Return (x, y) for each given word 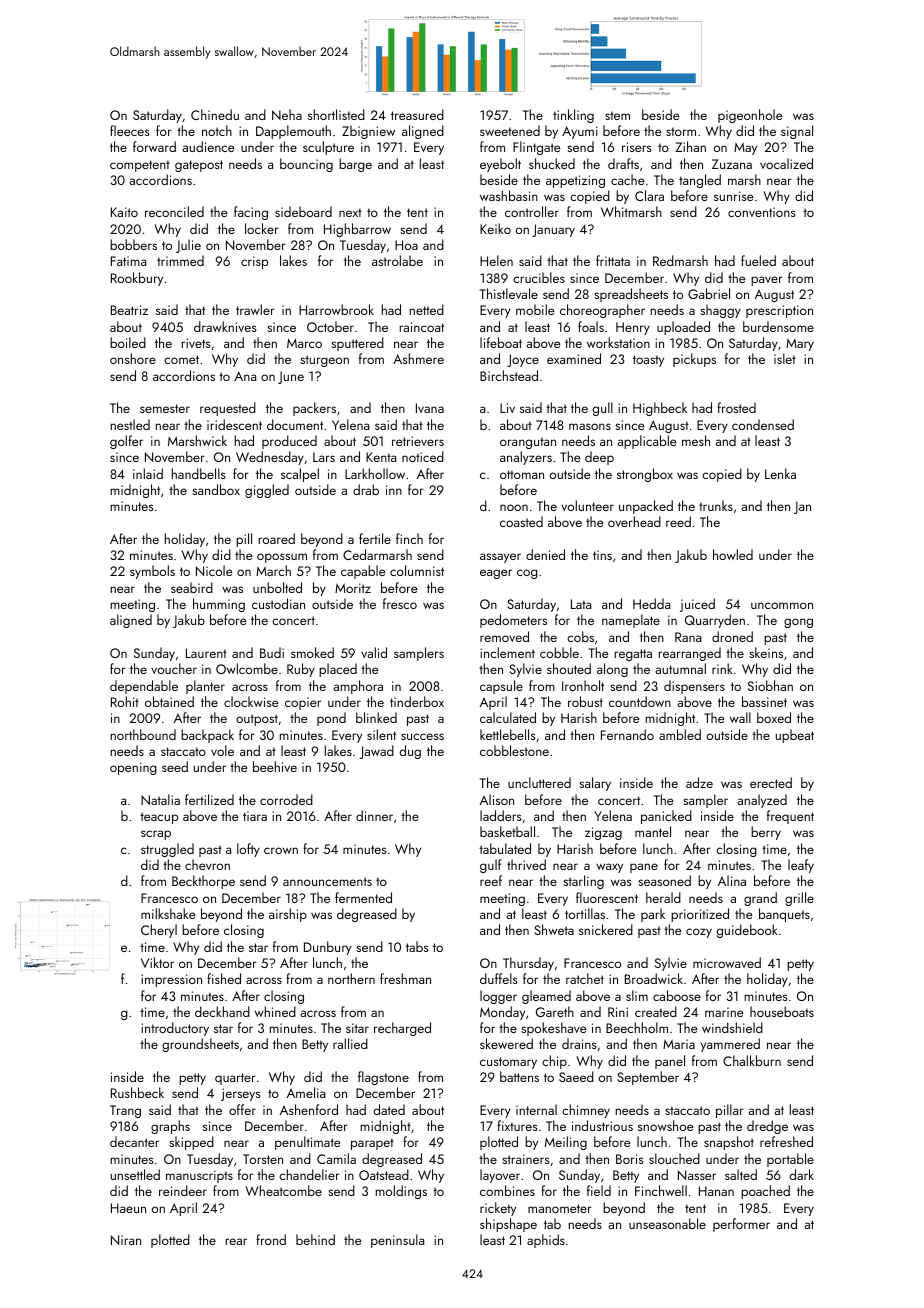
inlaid (148, 473)
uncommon (782, 605)
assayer (500, 558)
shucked (552, 163)
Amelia (306, 1092)
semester (165, 408)
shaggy (720, 311)
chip (554, 1062)
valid (374, 652)
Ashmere (418, 358)
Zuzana (732, 164)
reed (678, 521)
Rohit (125, 701)
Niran (126, 1240)
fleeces (130, 130)
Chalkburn (752, 1060)
